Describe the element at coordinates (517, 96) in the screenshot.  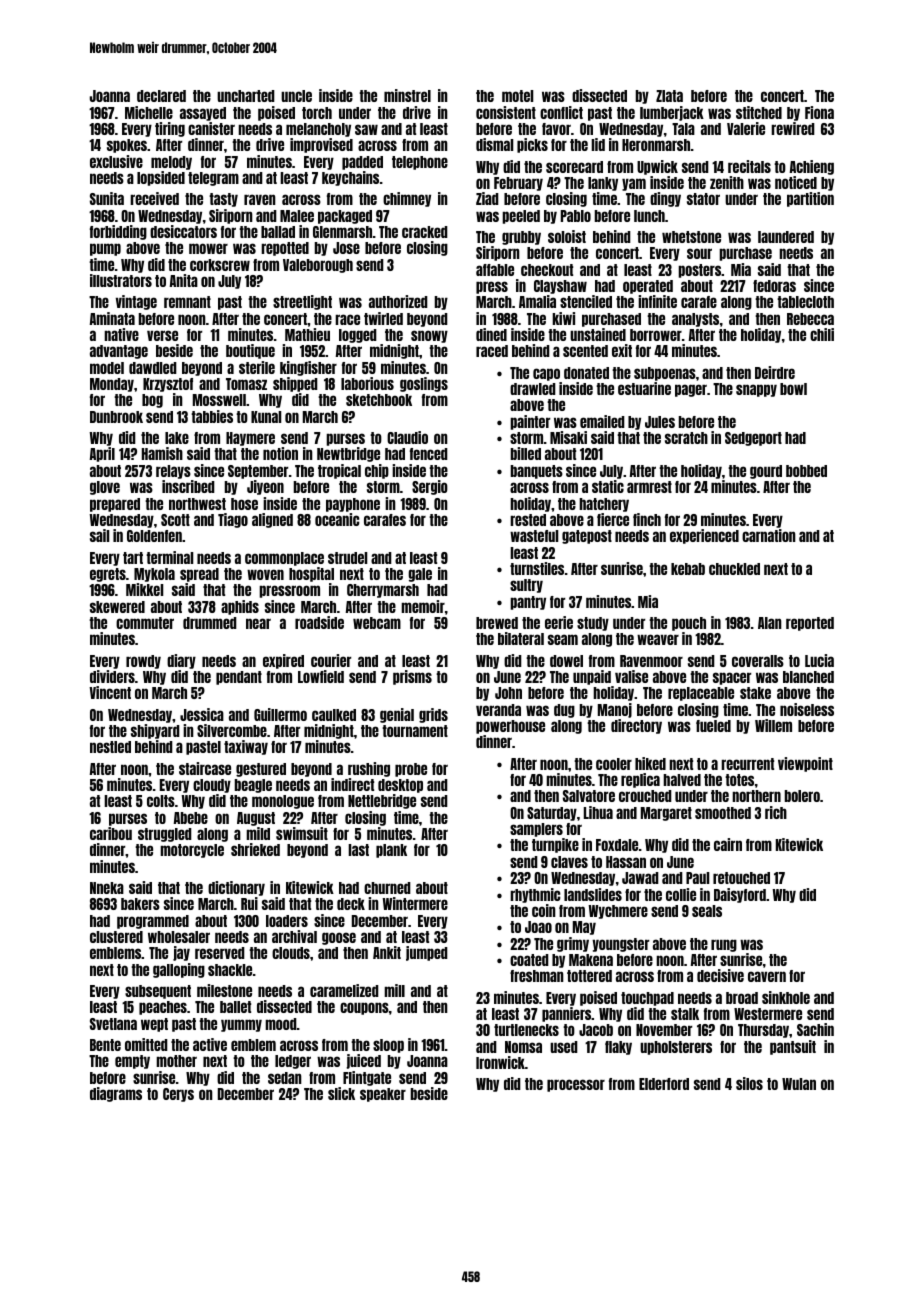
I see `motel` at that location.
